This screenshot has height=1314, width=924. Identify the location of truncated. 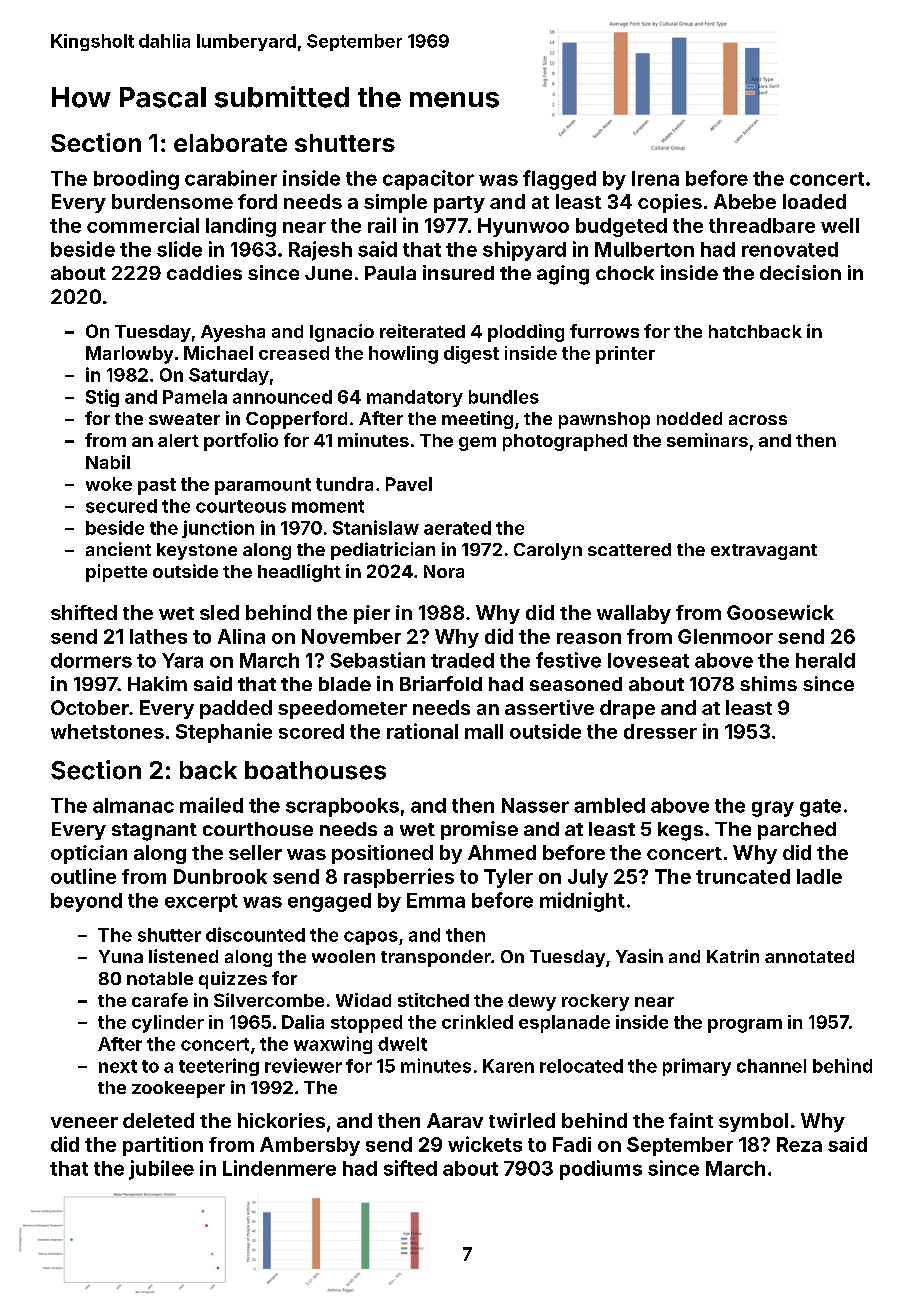
(743, 876).
